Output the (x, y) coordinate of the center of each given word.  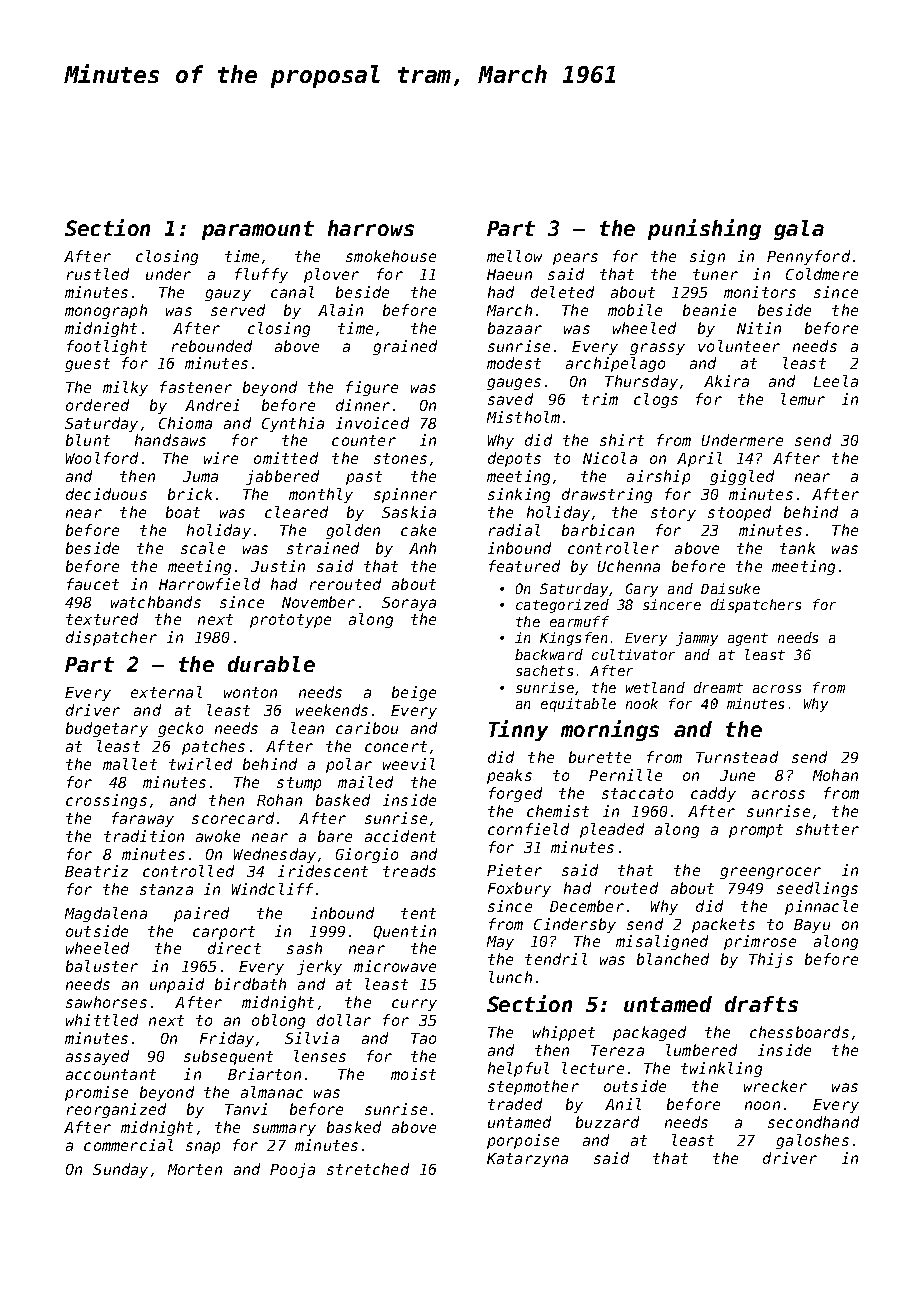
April (699, 459)
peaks (509, 776)
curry (414, 1005)
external (166, 692)
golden (353, 531)
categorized (562, 606)
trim (600, 399)
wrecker (775, 1086)
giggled (742, 477)
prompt (756, 831)
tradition (144, 836)
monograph (106, 311)
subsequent (228, 1057)
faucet (93, 584)
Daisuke (730, 588)
